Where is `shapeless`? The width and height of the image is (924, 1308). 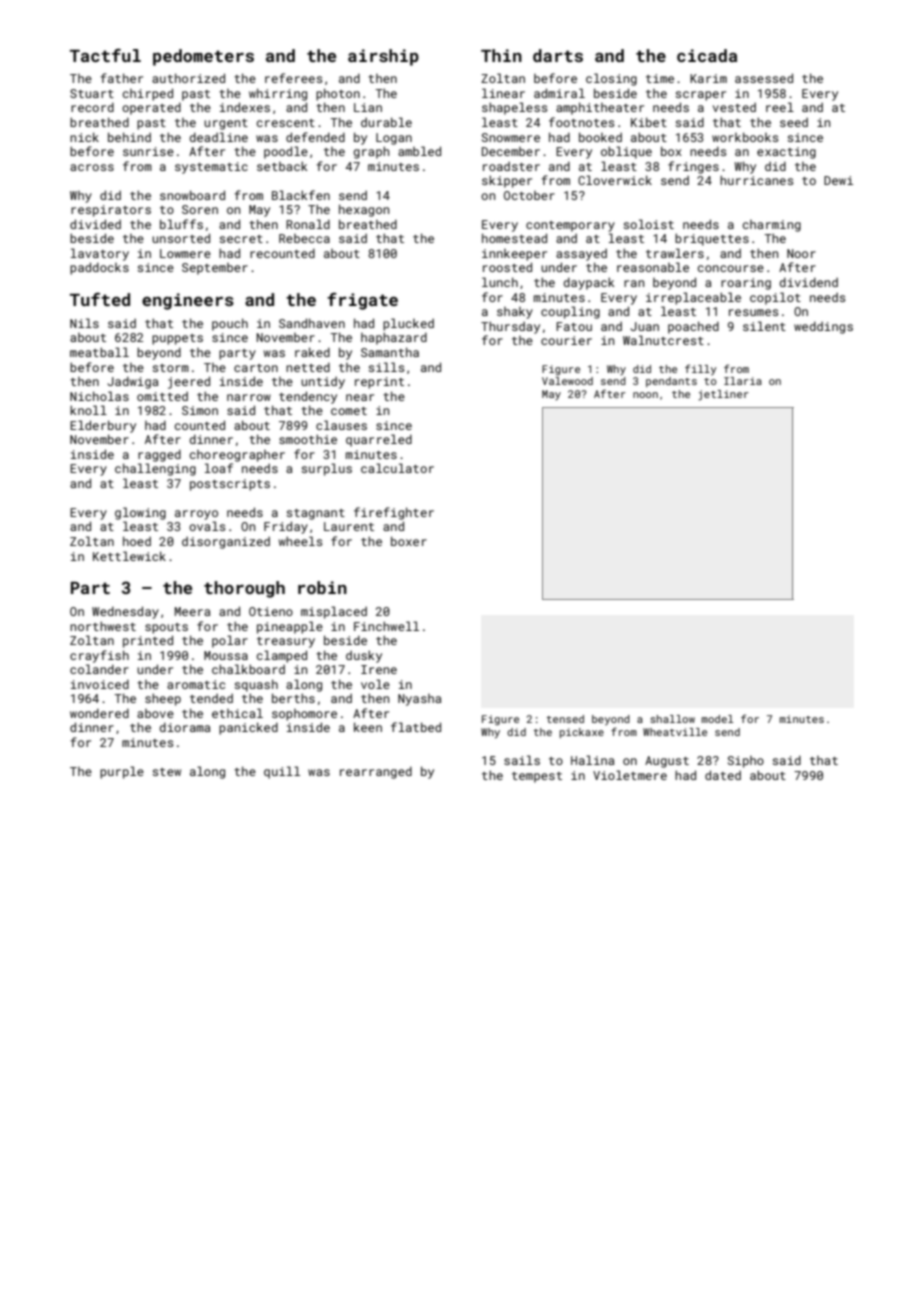 shapeless is located at coordinates (514, 108).
